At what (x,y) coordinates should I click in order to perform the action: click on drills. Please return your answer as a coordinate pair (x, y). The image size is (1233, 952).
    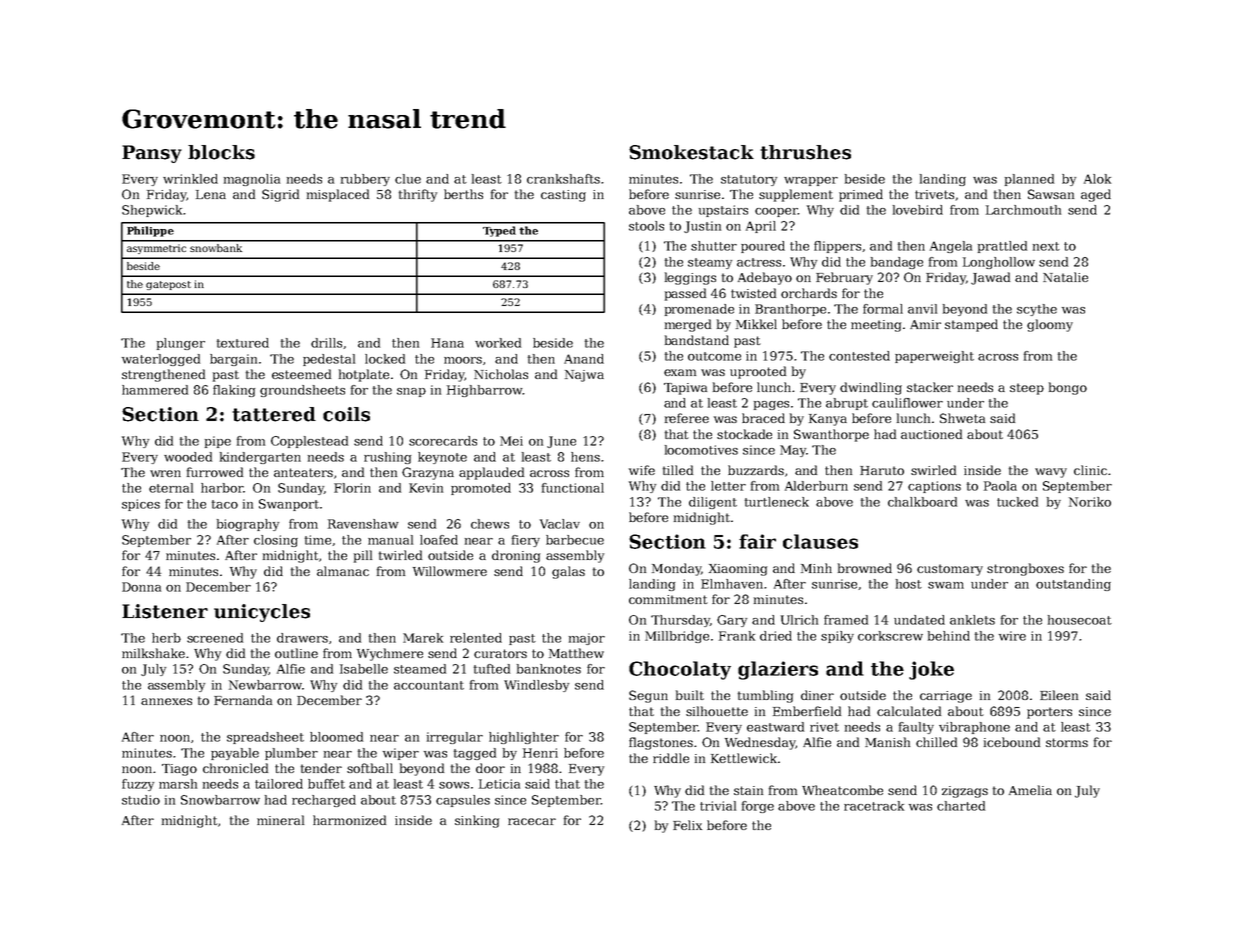
    Looking at the image, I should click on (326, 343).
